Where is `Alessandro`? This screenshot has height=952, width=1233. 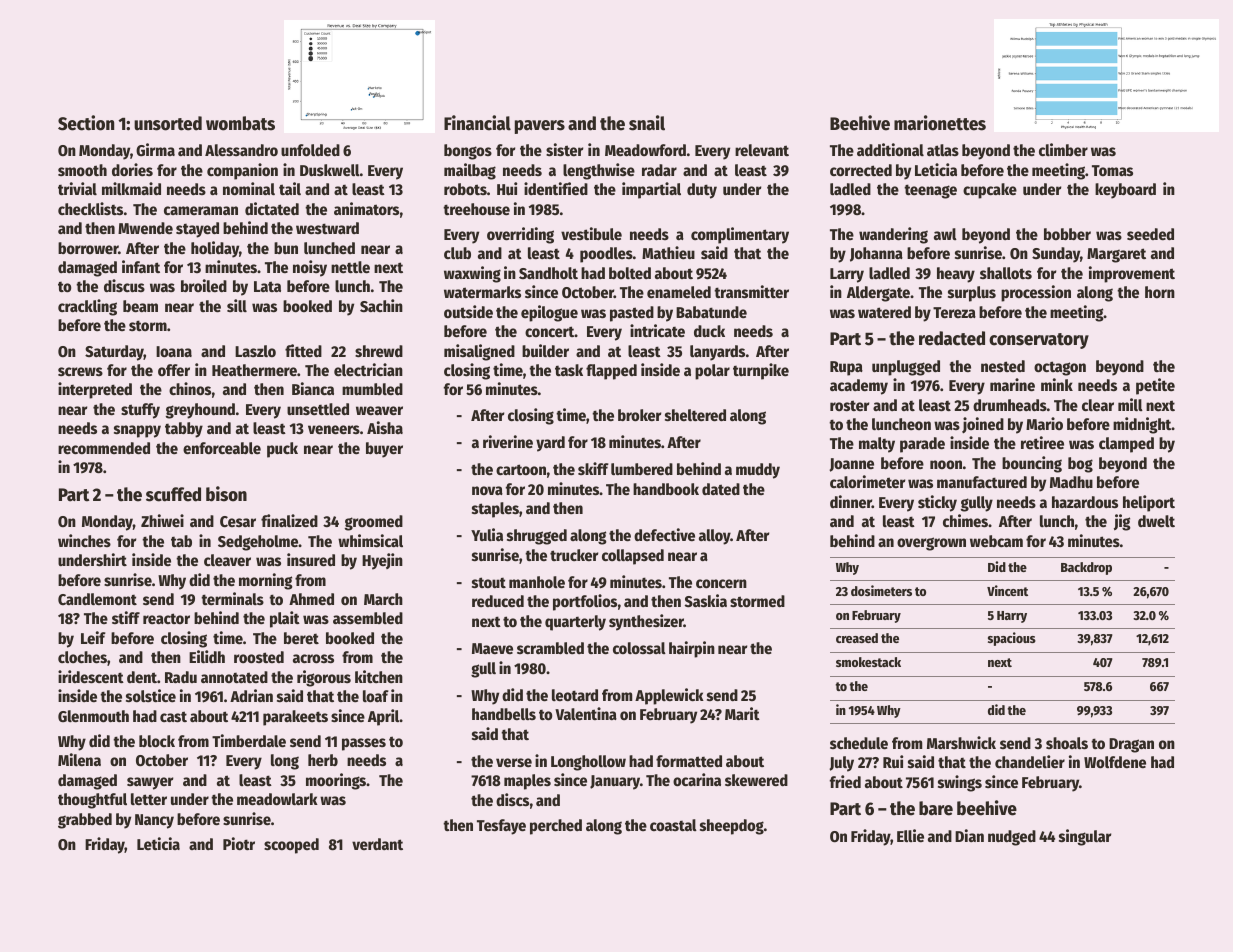
Alessandro is located at coordinates (241, 150).
